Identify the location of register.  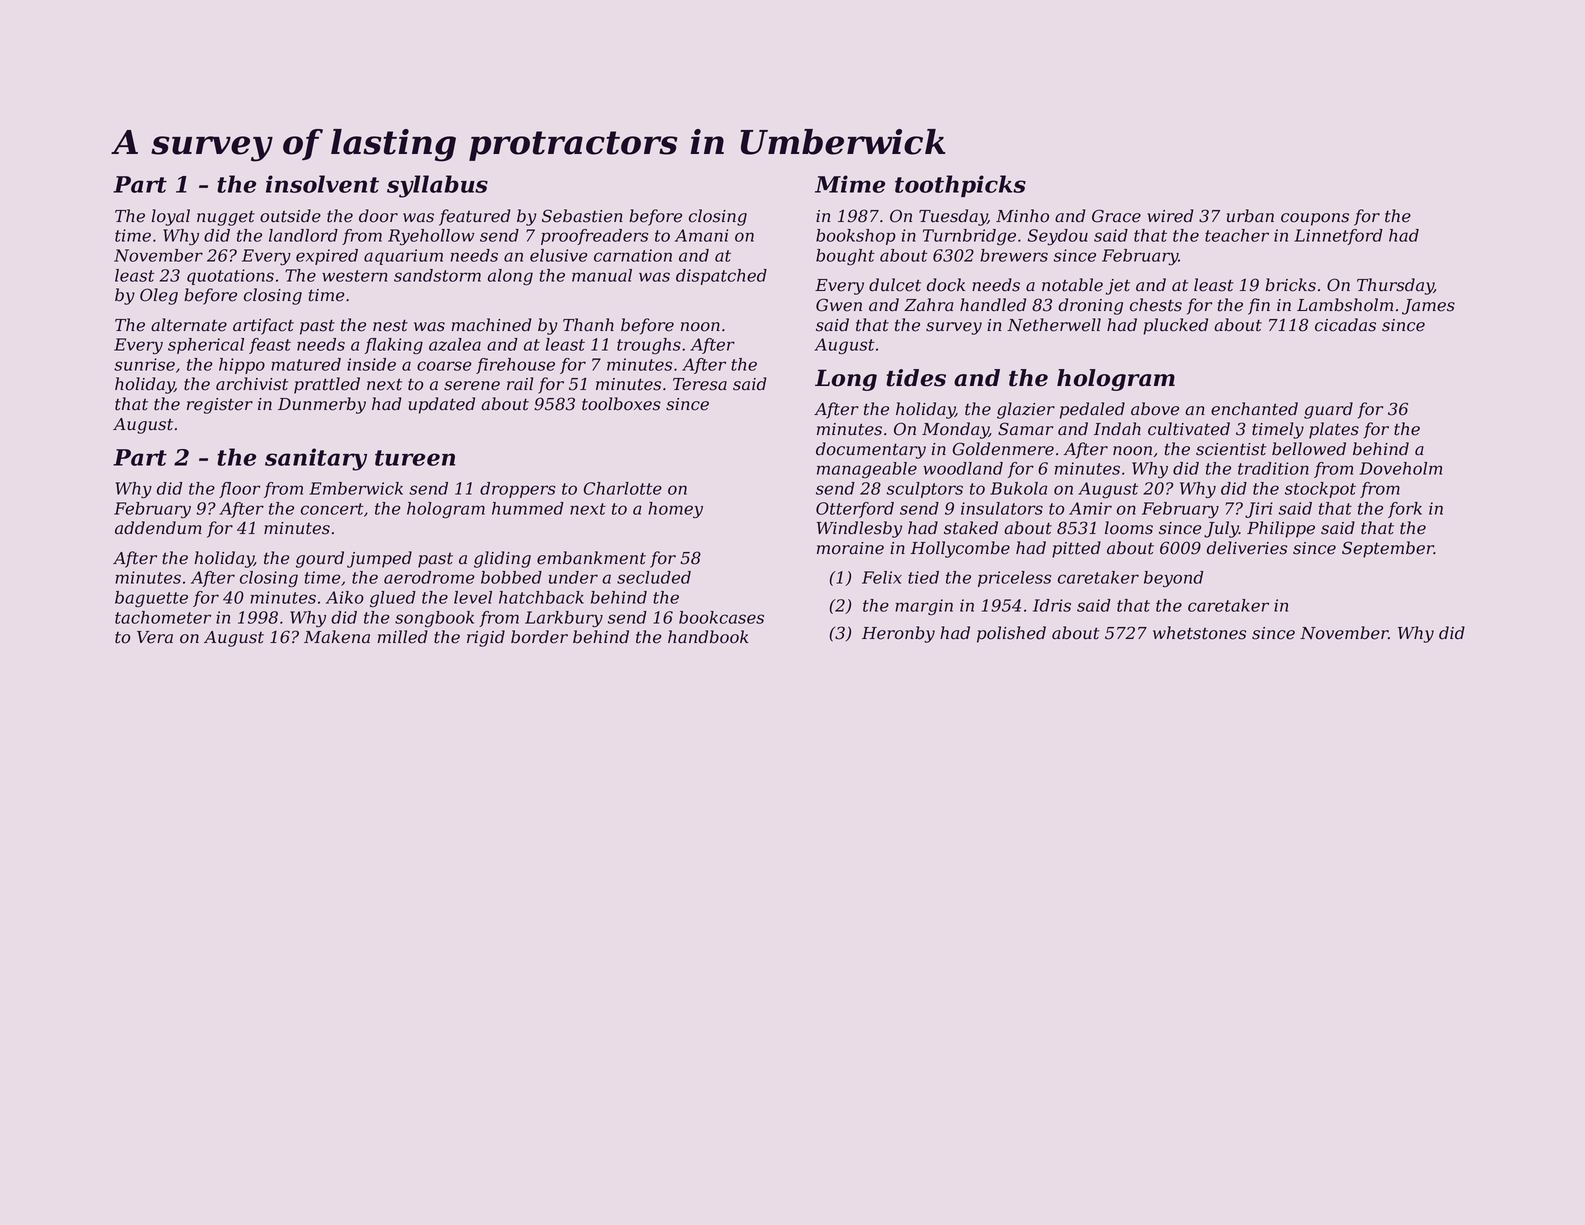
(220, 406).
